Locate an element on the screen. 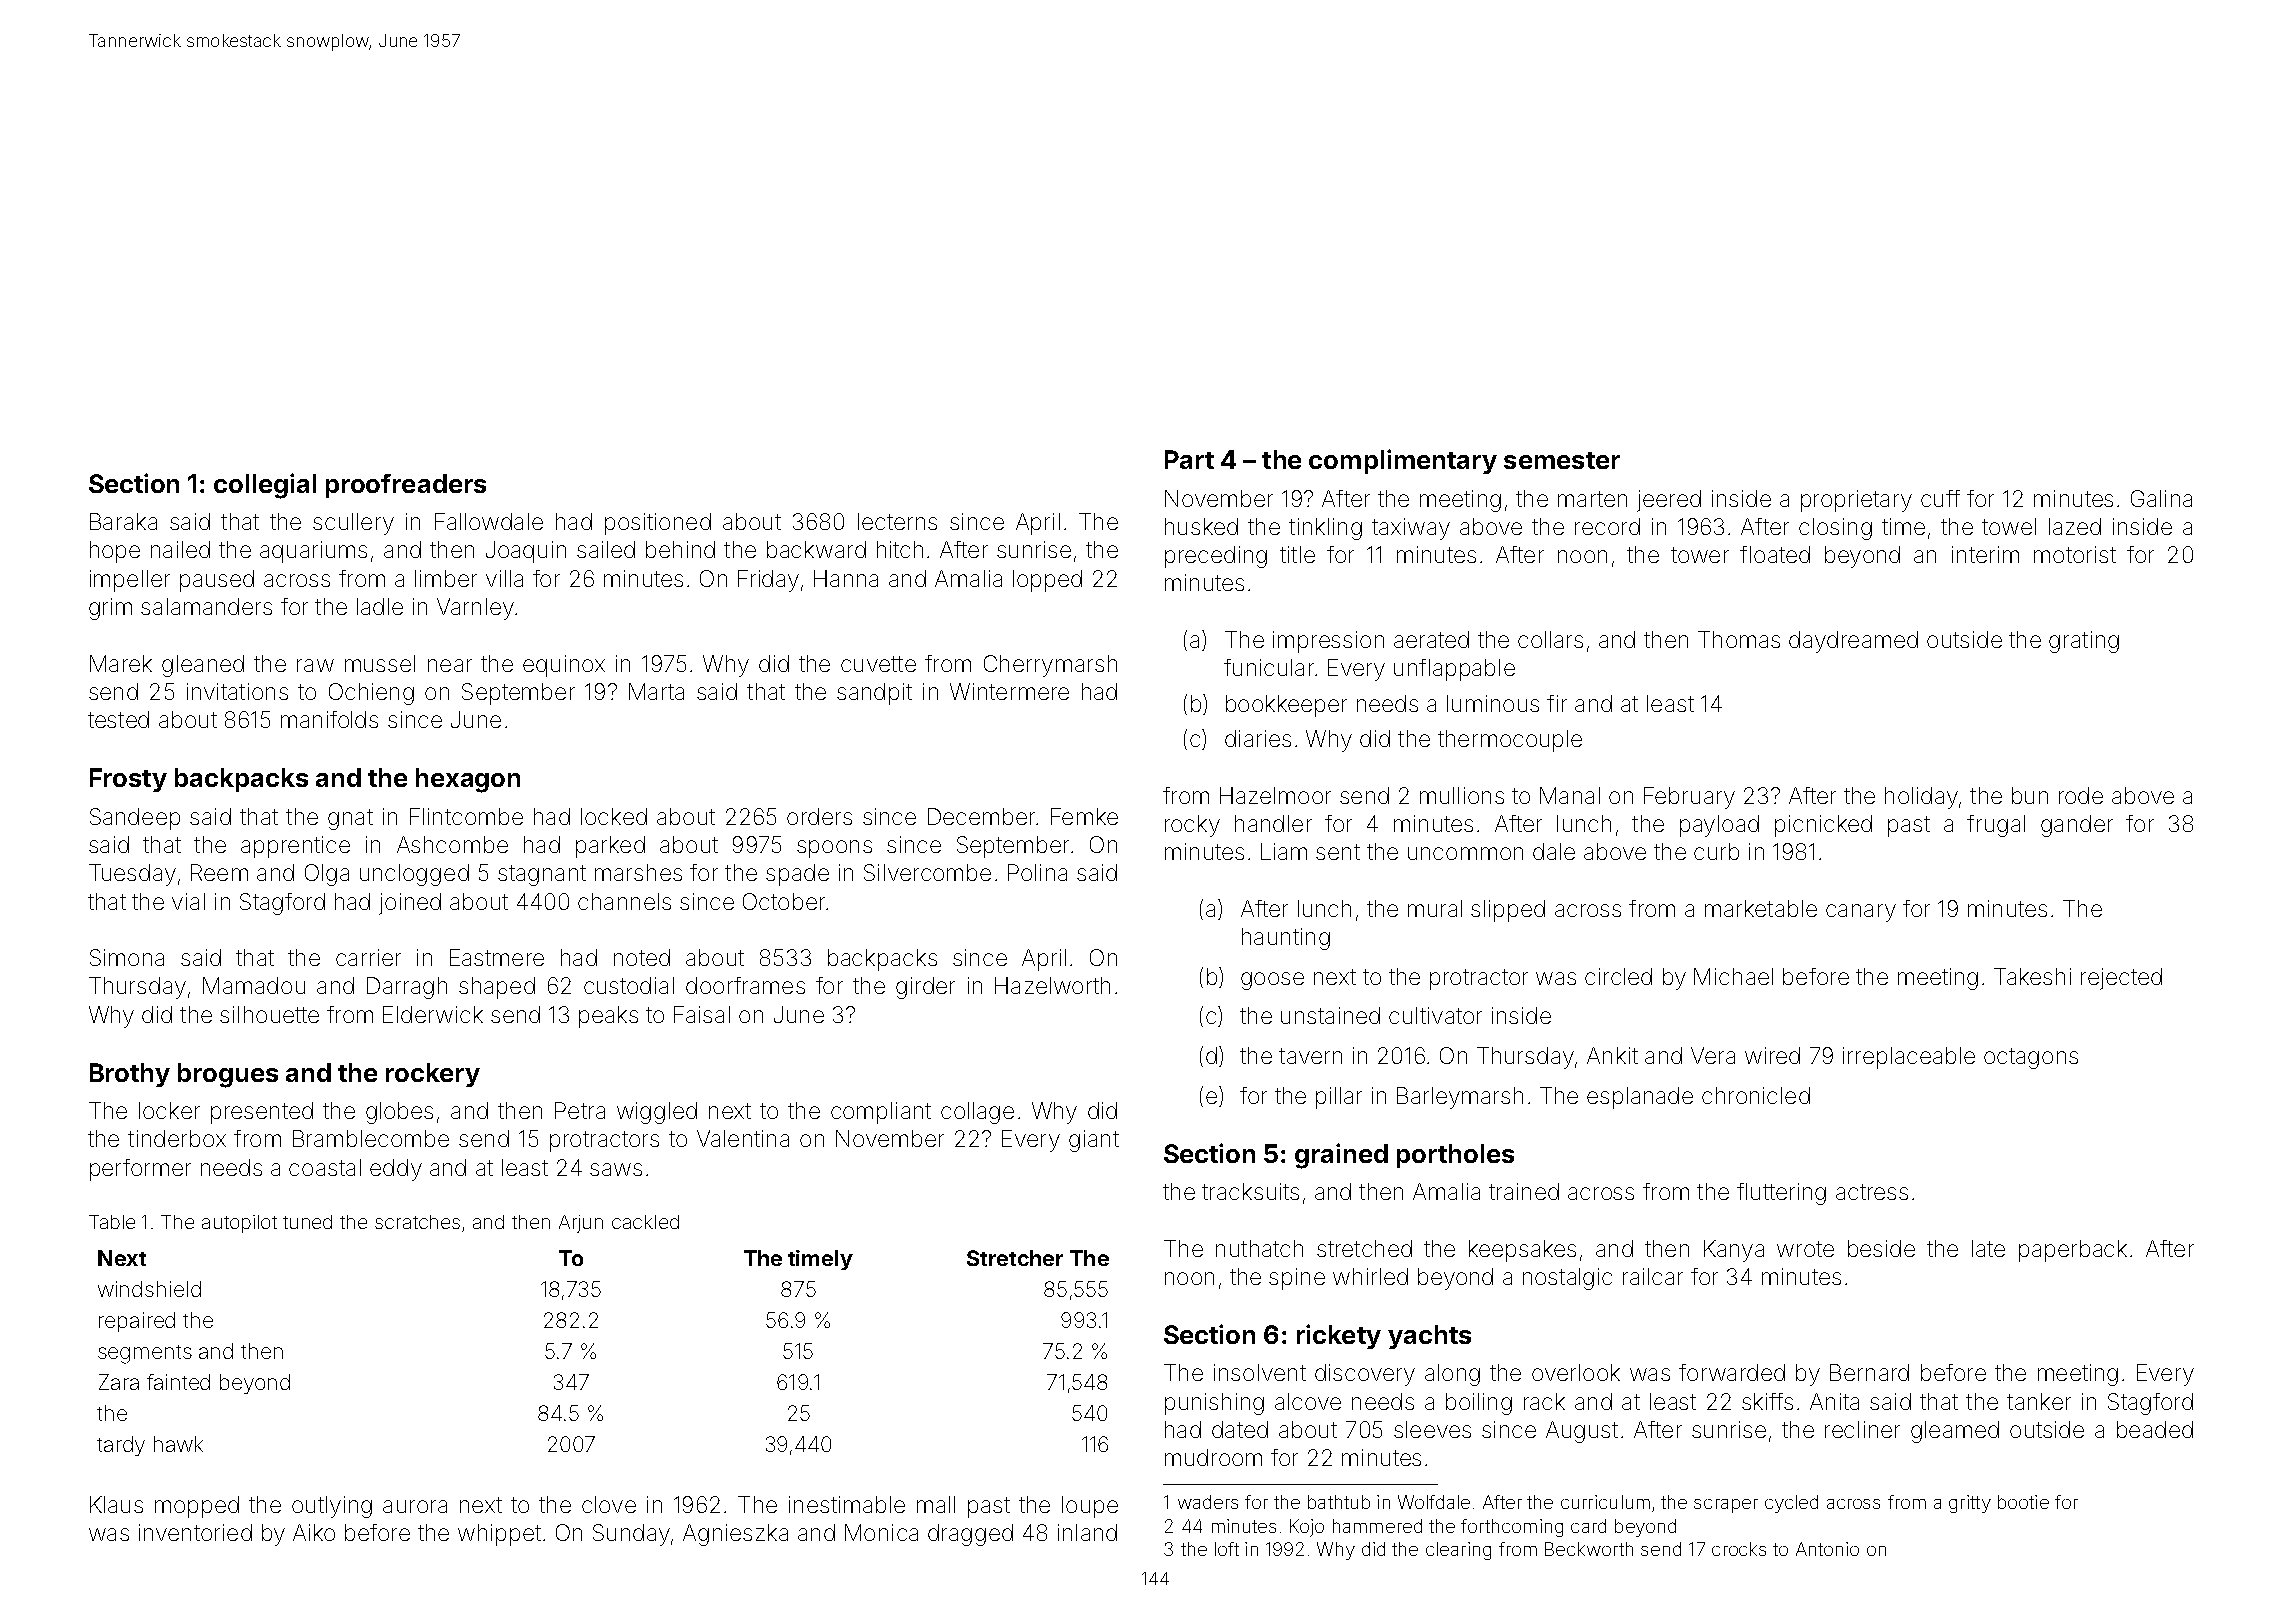 This screenshot has width=2282, height=1614. Part is located at coordinates (1189, 459).
